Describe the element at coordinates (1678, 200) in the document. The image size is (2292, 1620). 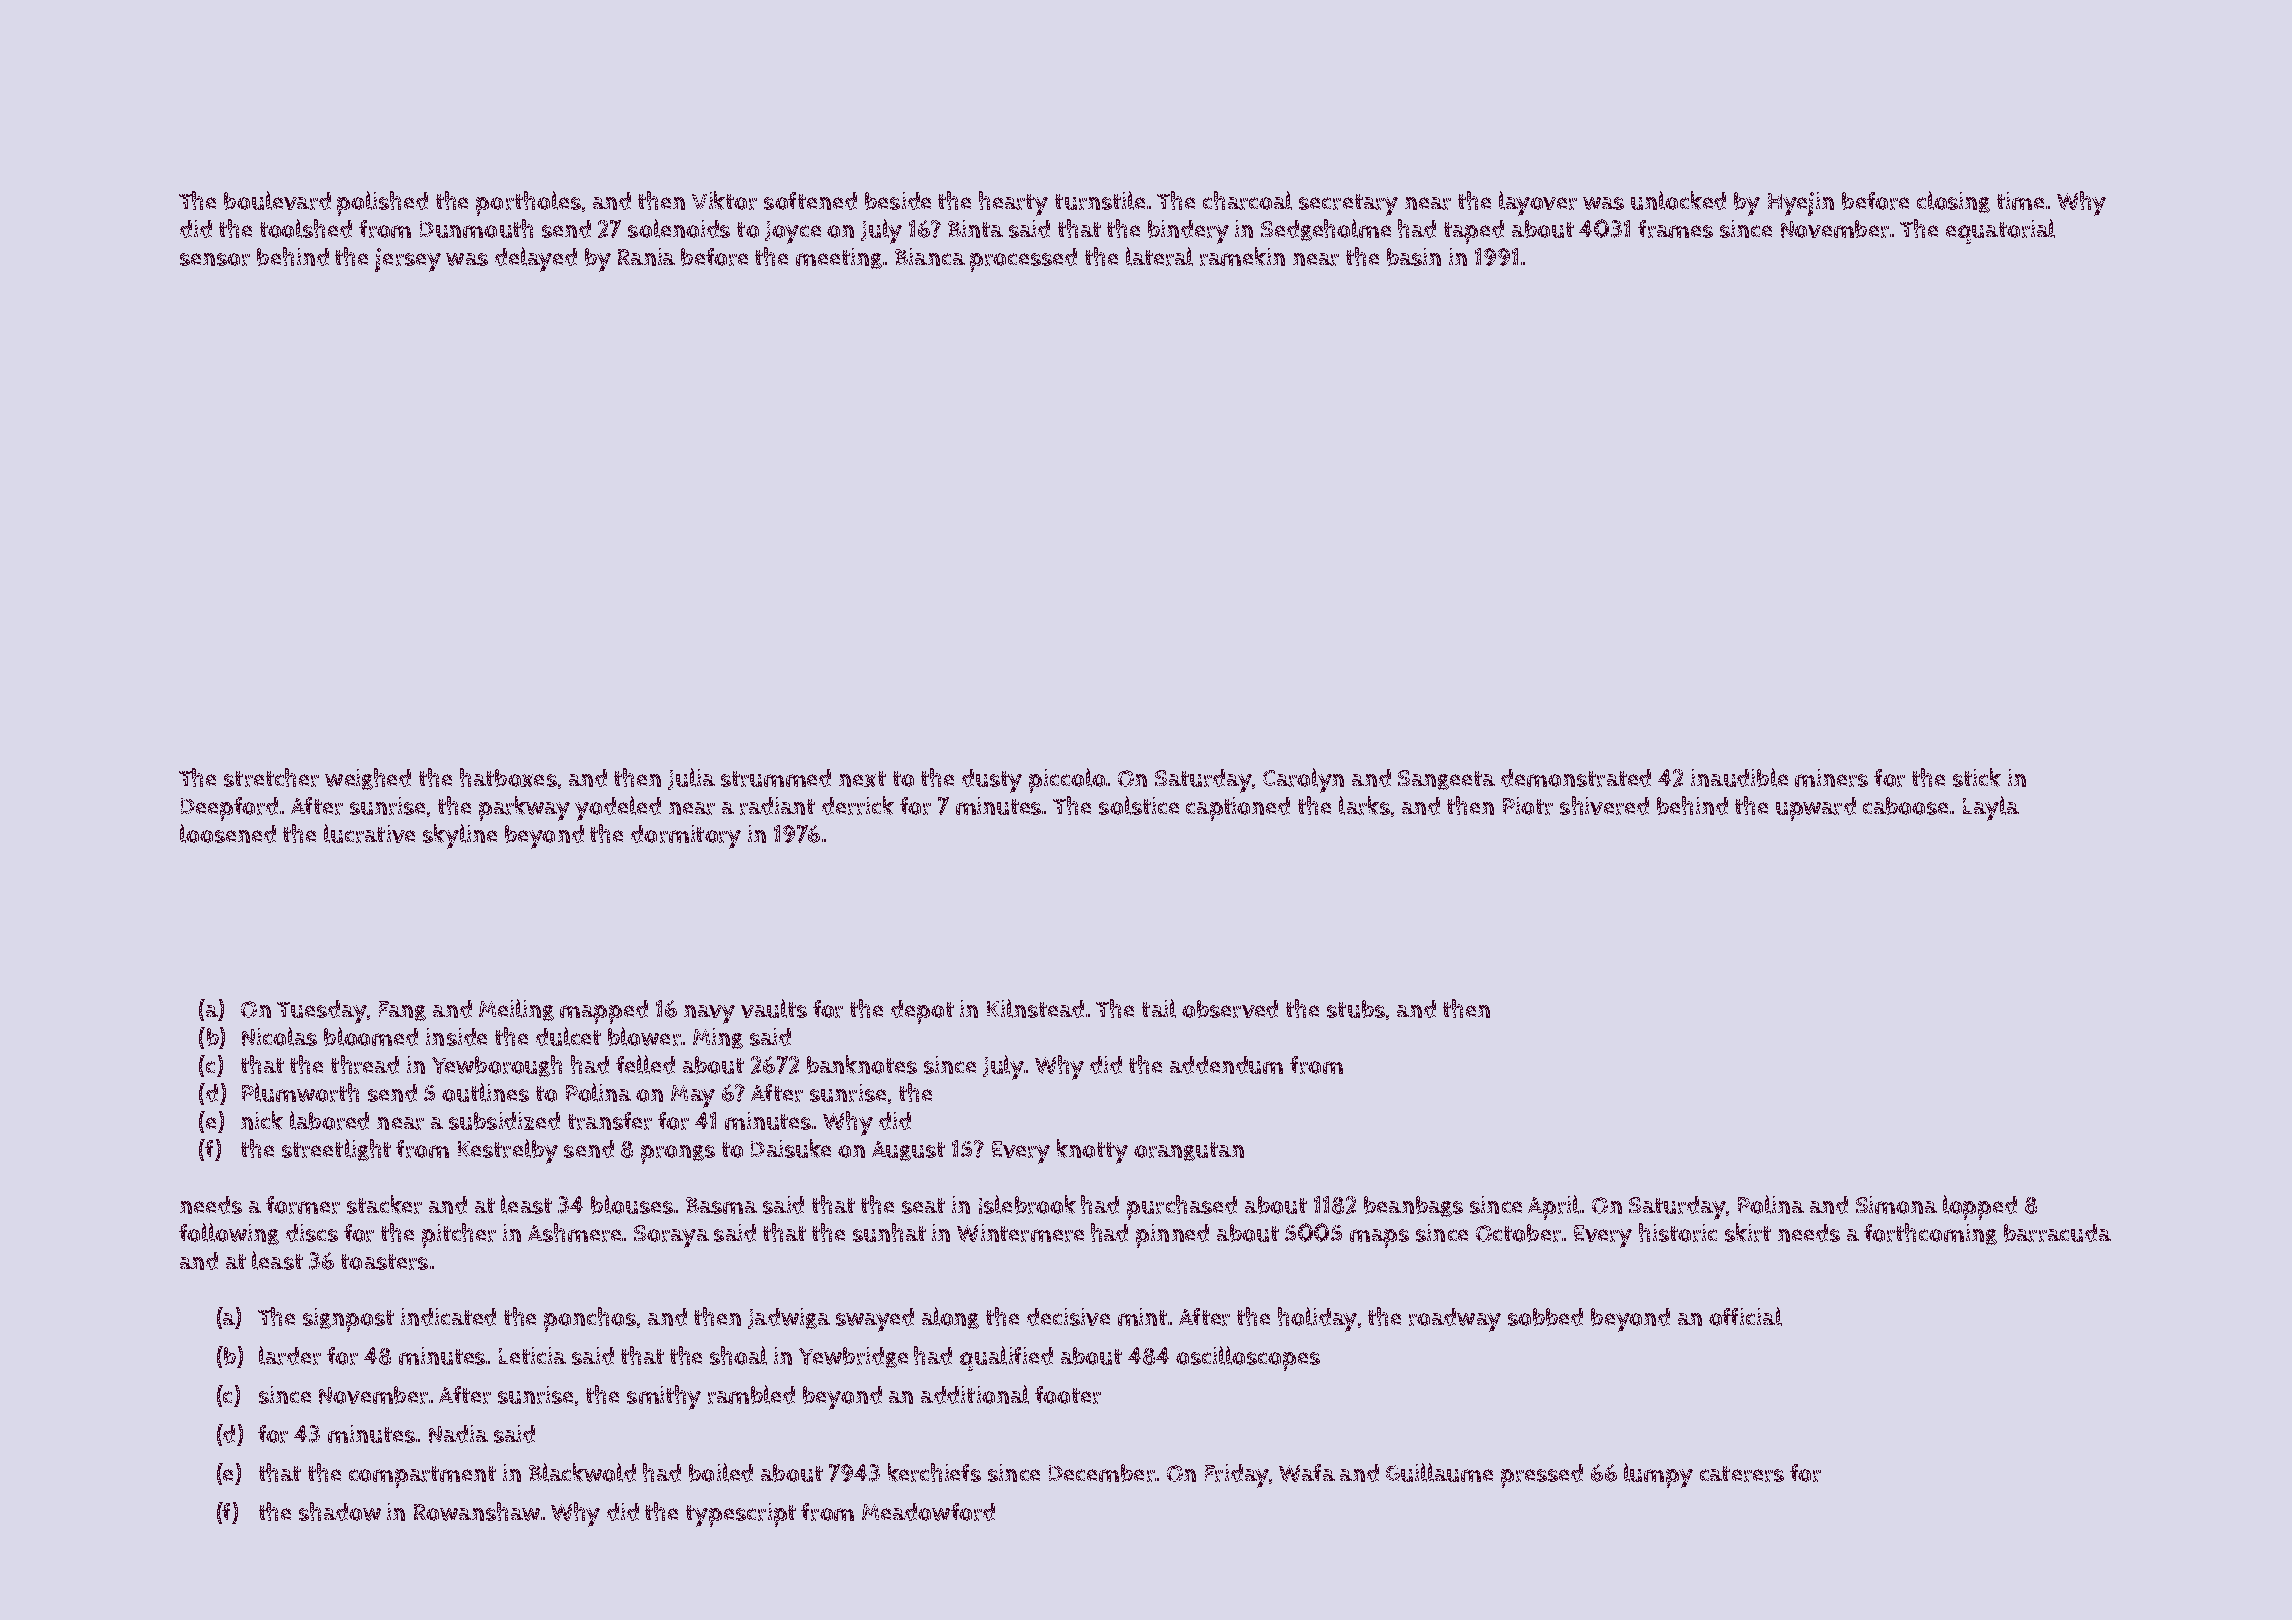
I see `unlocked` at that location.
